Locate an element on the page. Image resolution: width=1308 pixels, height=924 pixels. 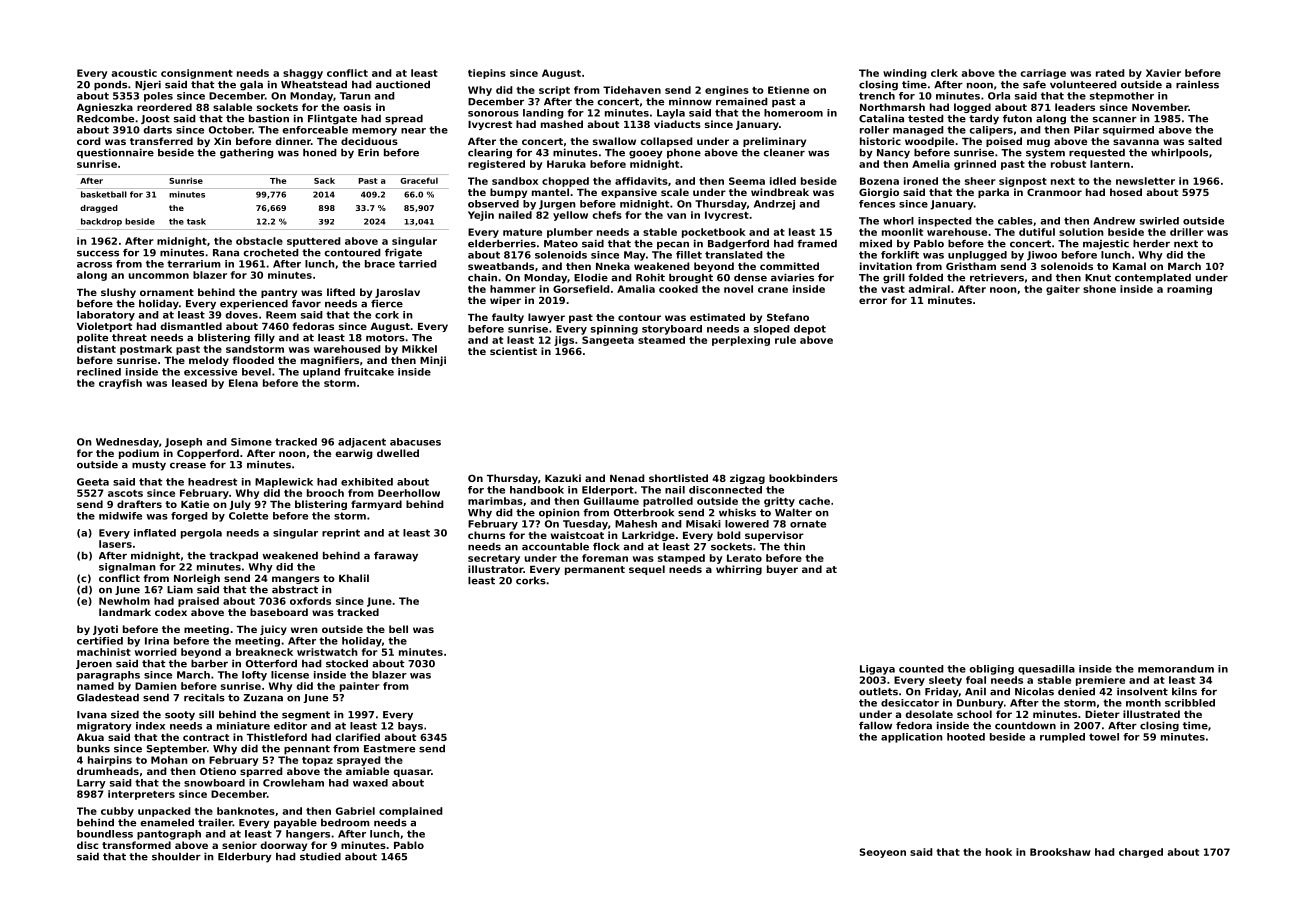
rule is located at coordinates (785, 340).
